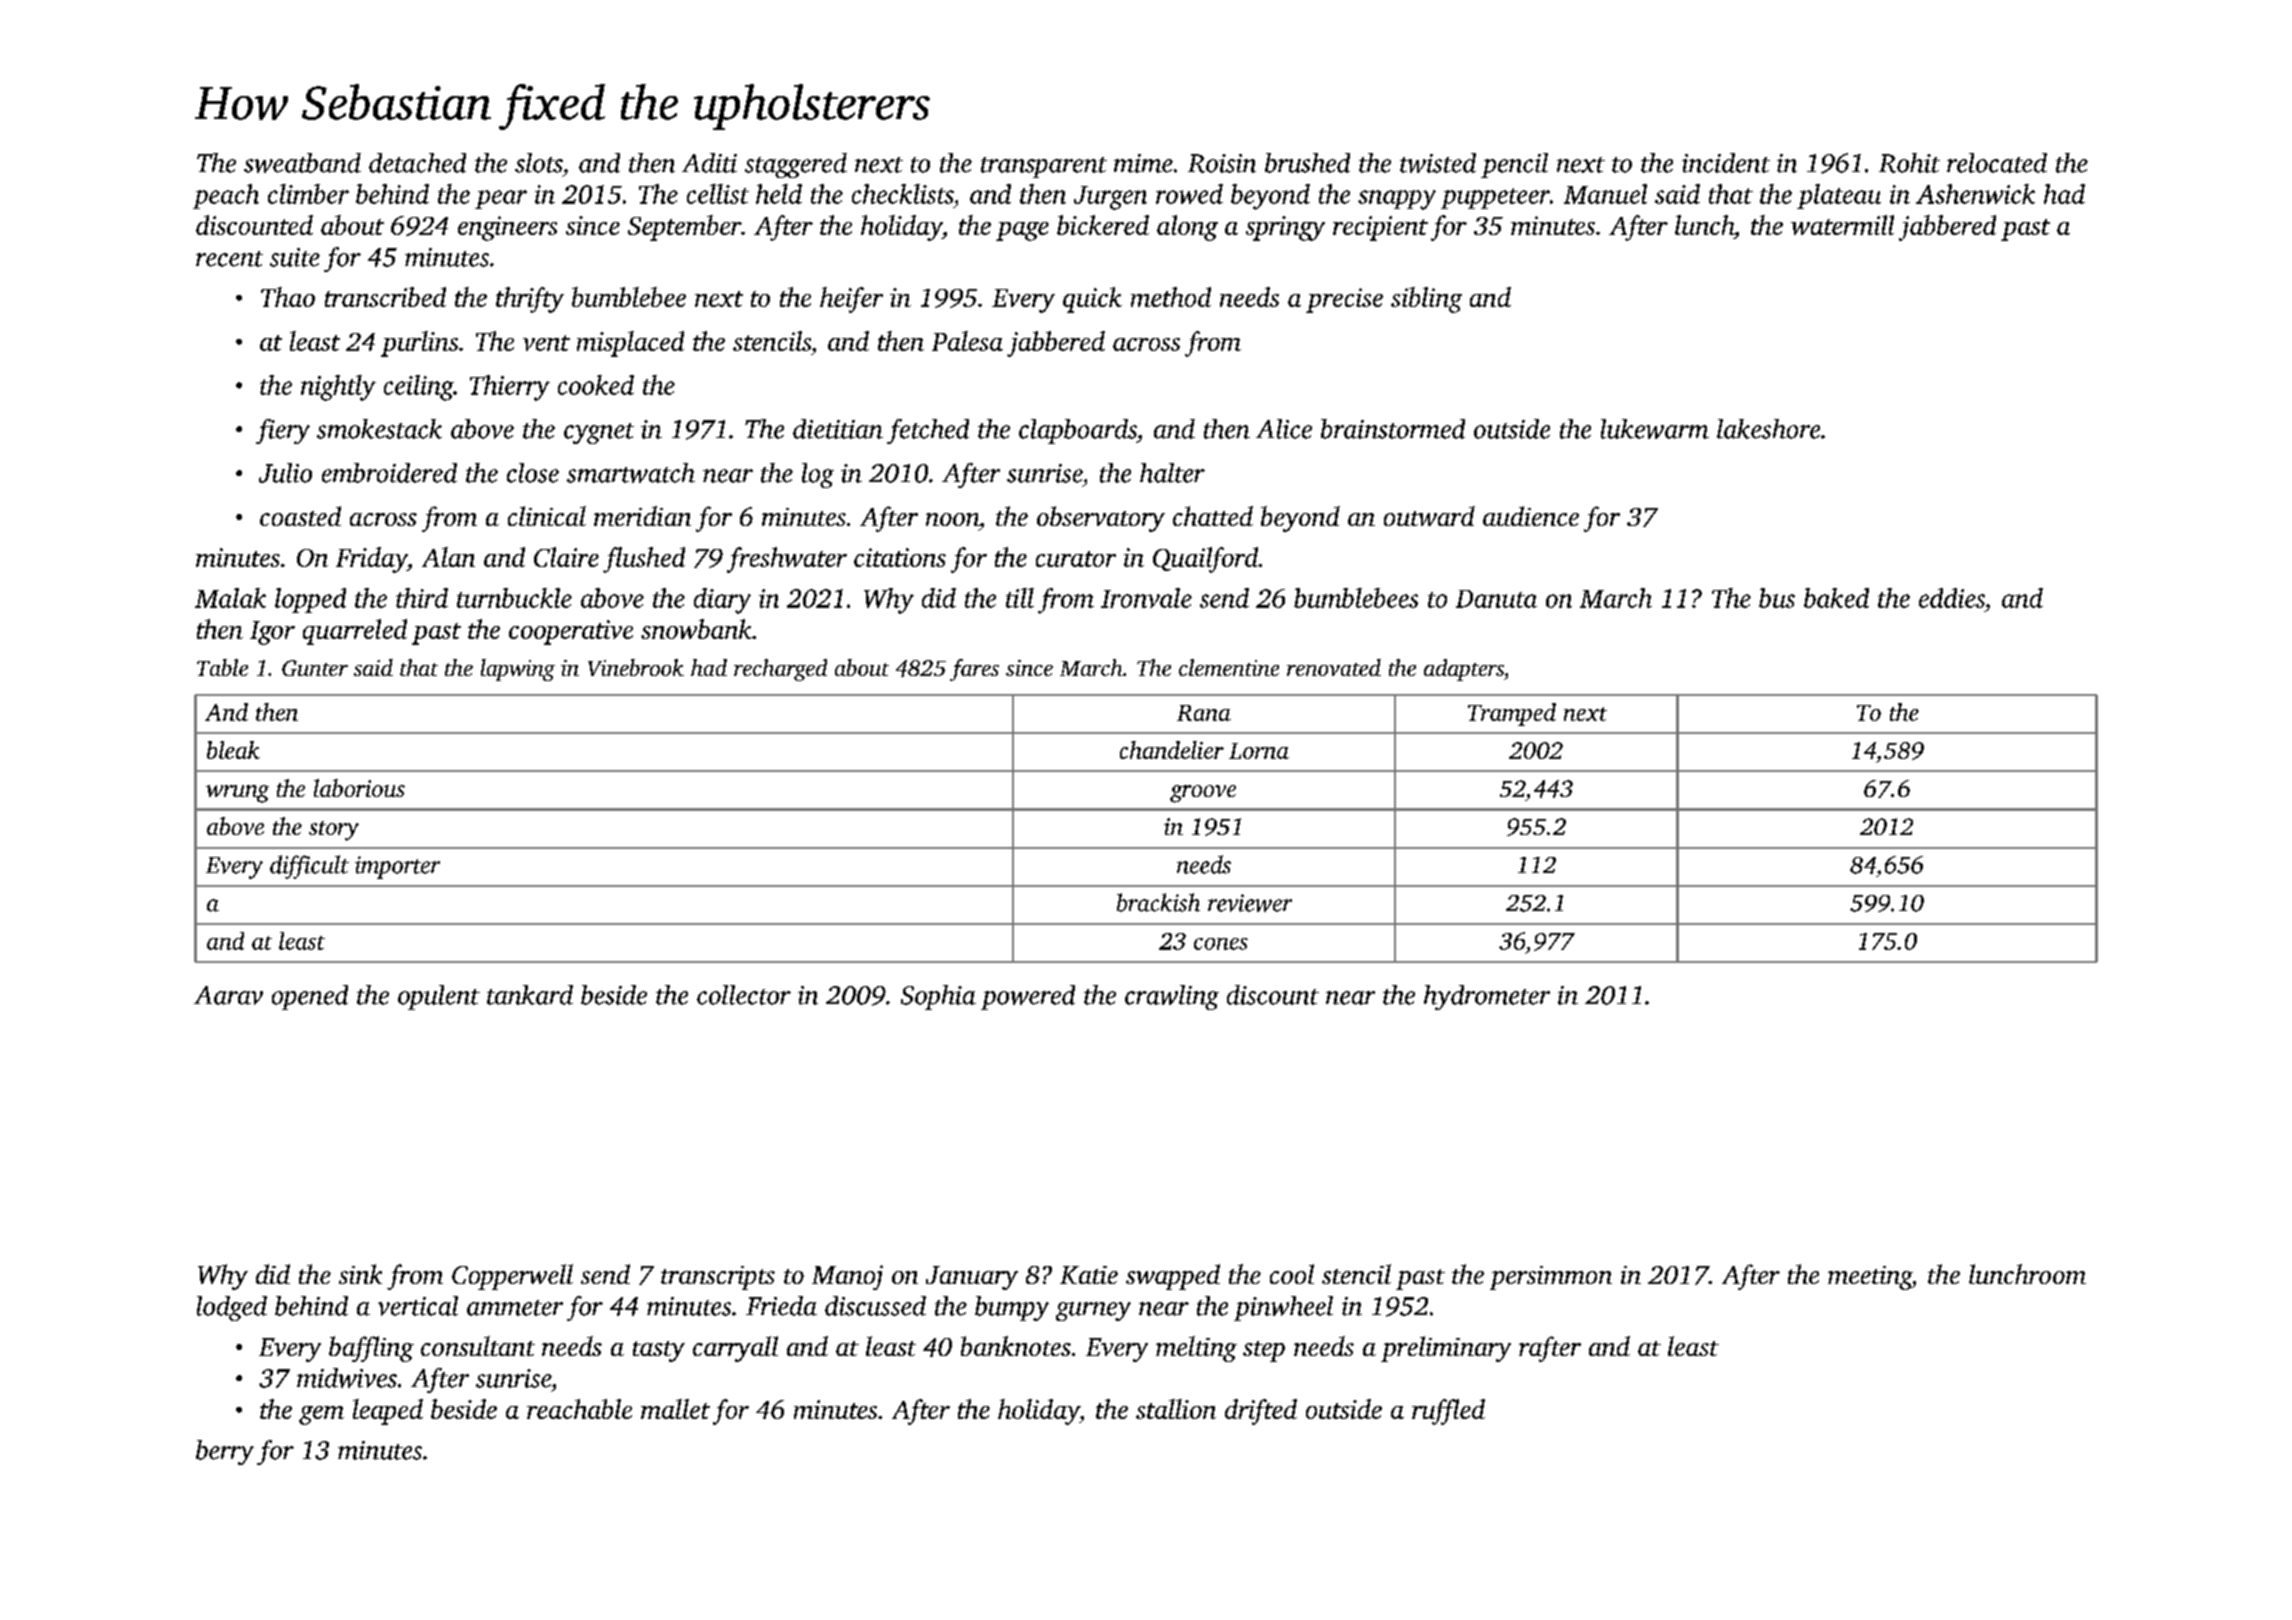 Image resolution: width=2292 pixels, height=1620 pixels. What do you see at coordinates (1173, 1277) in the screenshot?
I see `swapped` at bounding box center [1173, 1277].
